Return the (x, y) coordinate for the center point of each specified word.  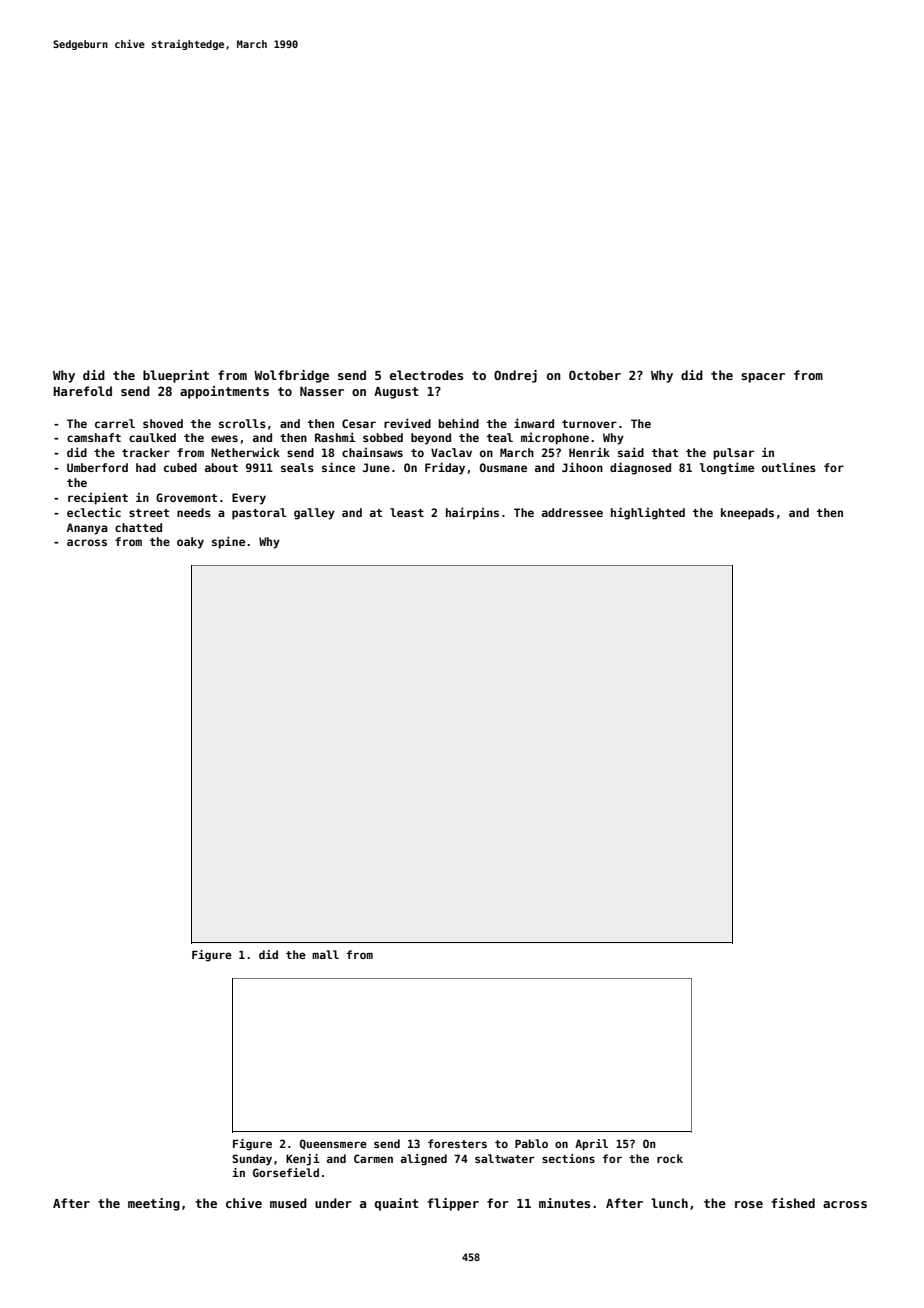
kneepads (747, 514)
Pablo (531, 1143)
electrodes (426, 375)
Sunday (252, 1160)
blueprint (176, 376)
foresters (457, 1143)
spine (228, 542)
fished (793, 1203)
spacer (763, 378)
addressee (572, 512)
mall (325, 954)
